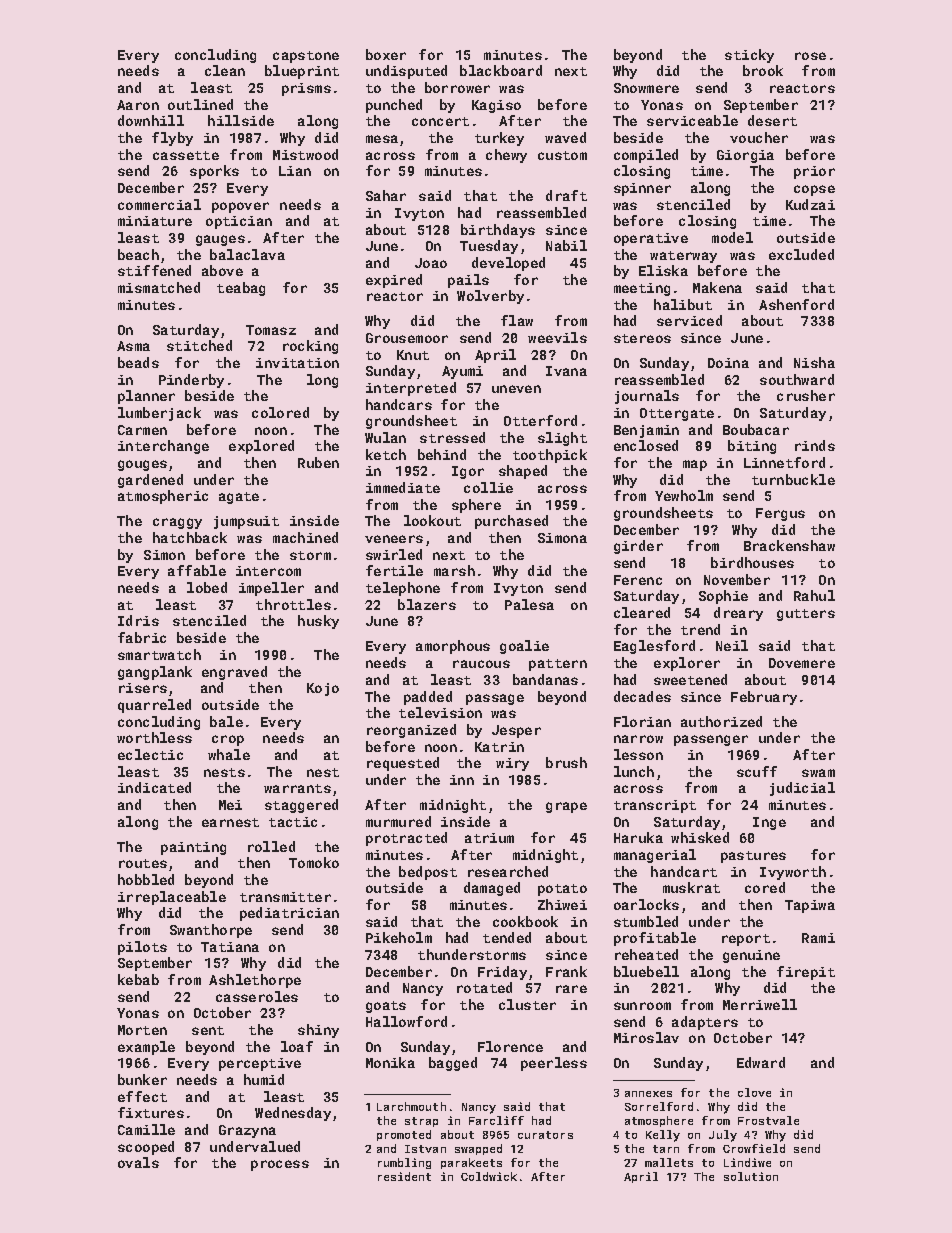  What do you see at coordinates (511, 522) in the screenshot?
I see `purchased` at bounding box center [511, 522].
